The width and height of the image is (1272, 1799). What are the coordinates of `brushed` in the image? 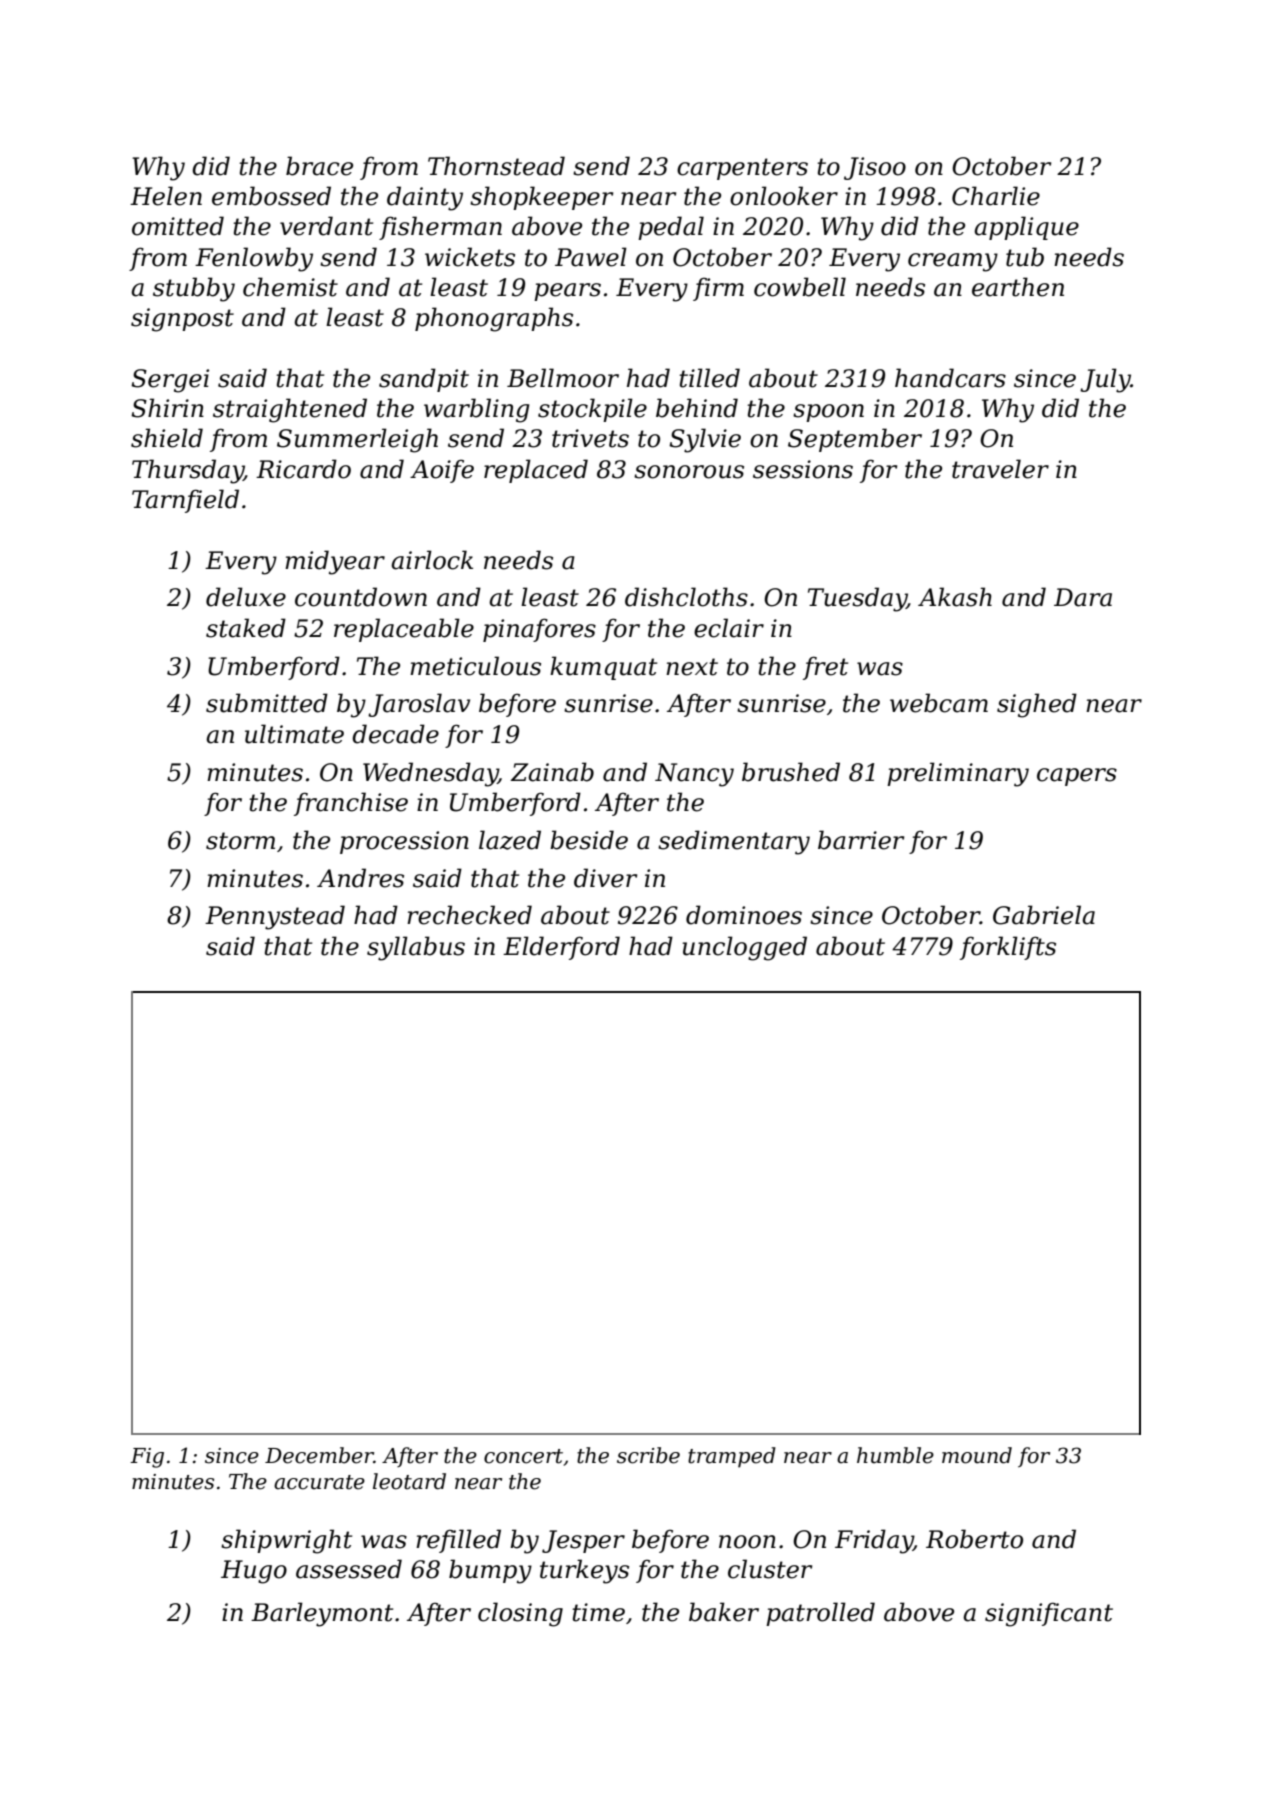 It's located at (791, 772).
